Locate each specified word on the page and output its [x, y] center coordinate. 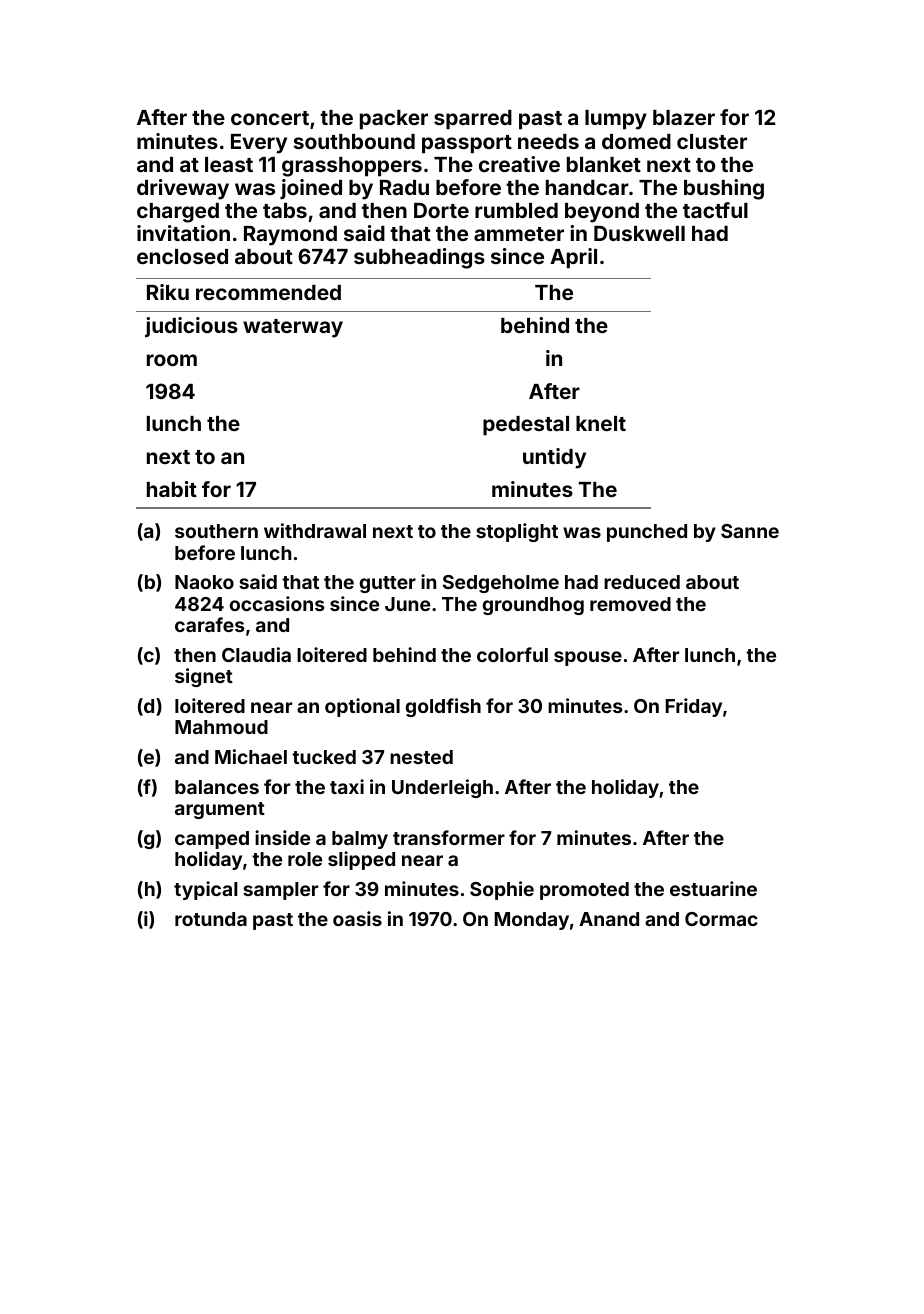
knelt [601, 423]
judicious [191, 327]
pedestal [526, 426]
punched [647, 533]
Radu [404, 187]
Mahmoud [221, 727]
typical [206, 890]
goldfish [443, 707]
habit [172, 489]
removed [630, 604]
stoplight [517, 532]
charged [178, 213]
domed [636, 141]
